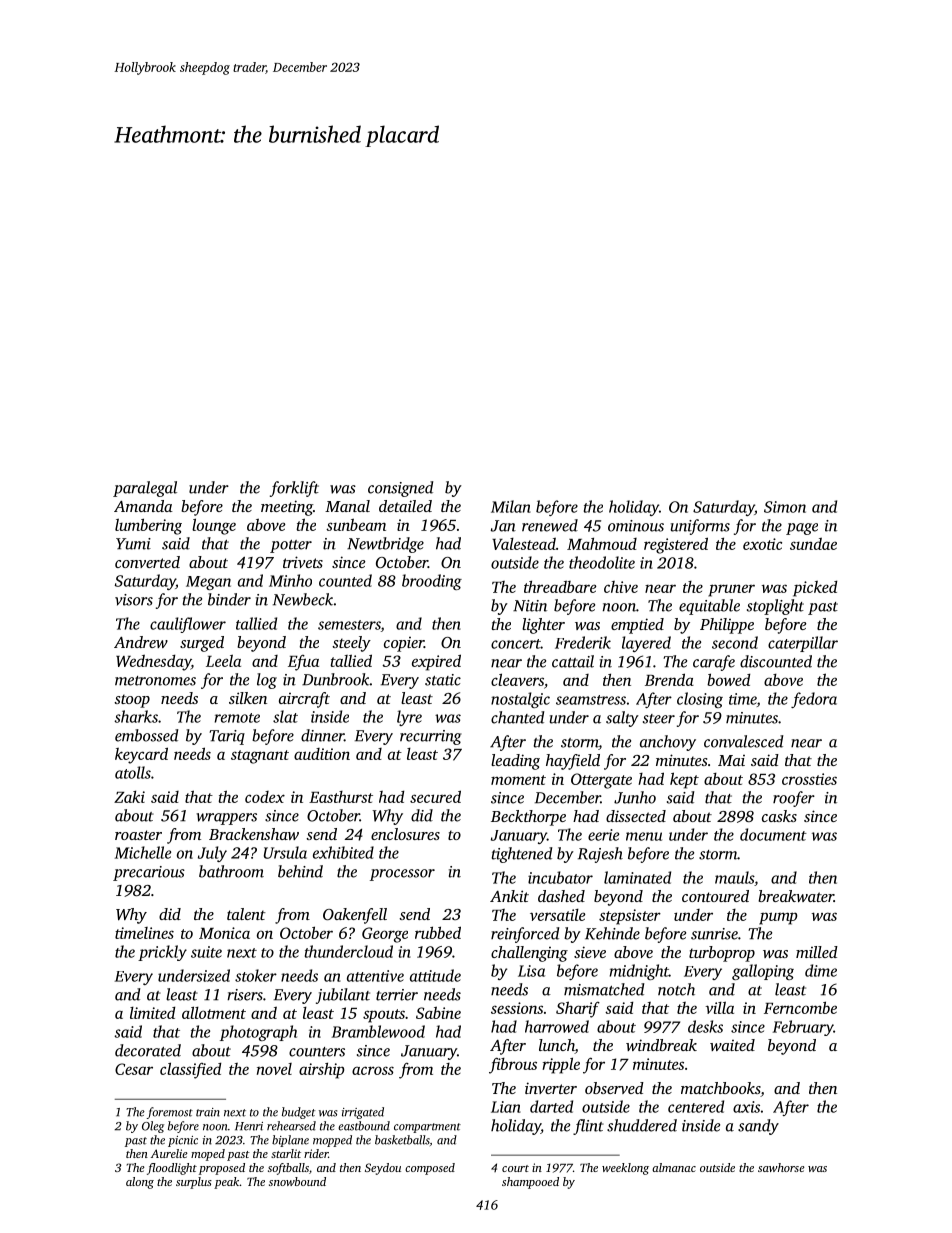 The height and width of the document is (1233, 952). Describe the element at coordinates (785, 507) in the document. I see `Simon` at that location.
